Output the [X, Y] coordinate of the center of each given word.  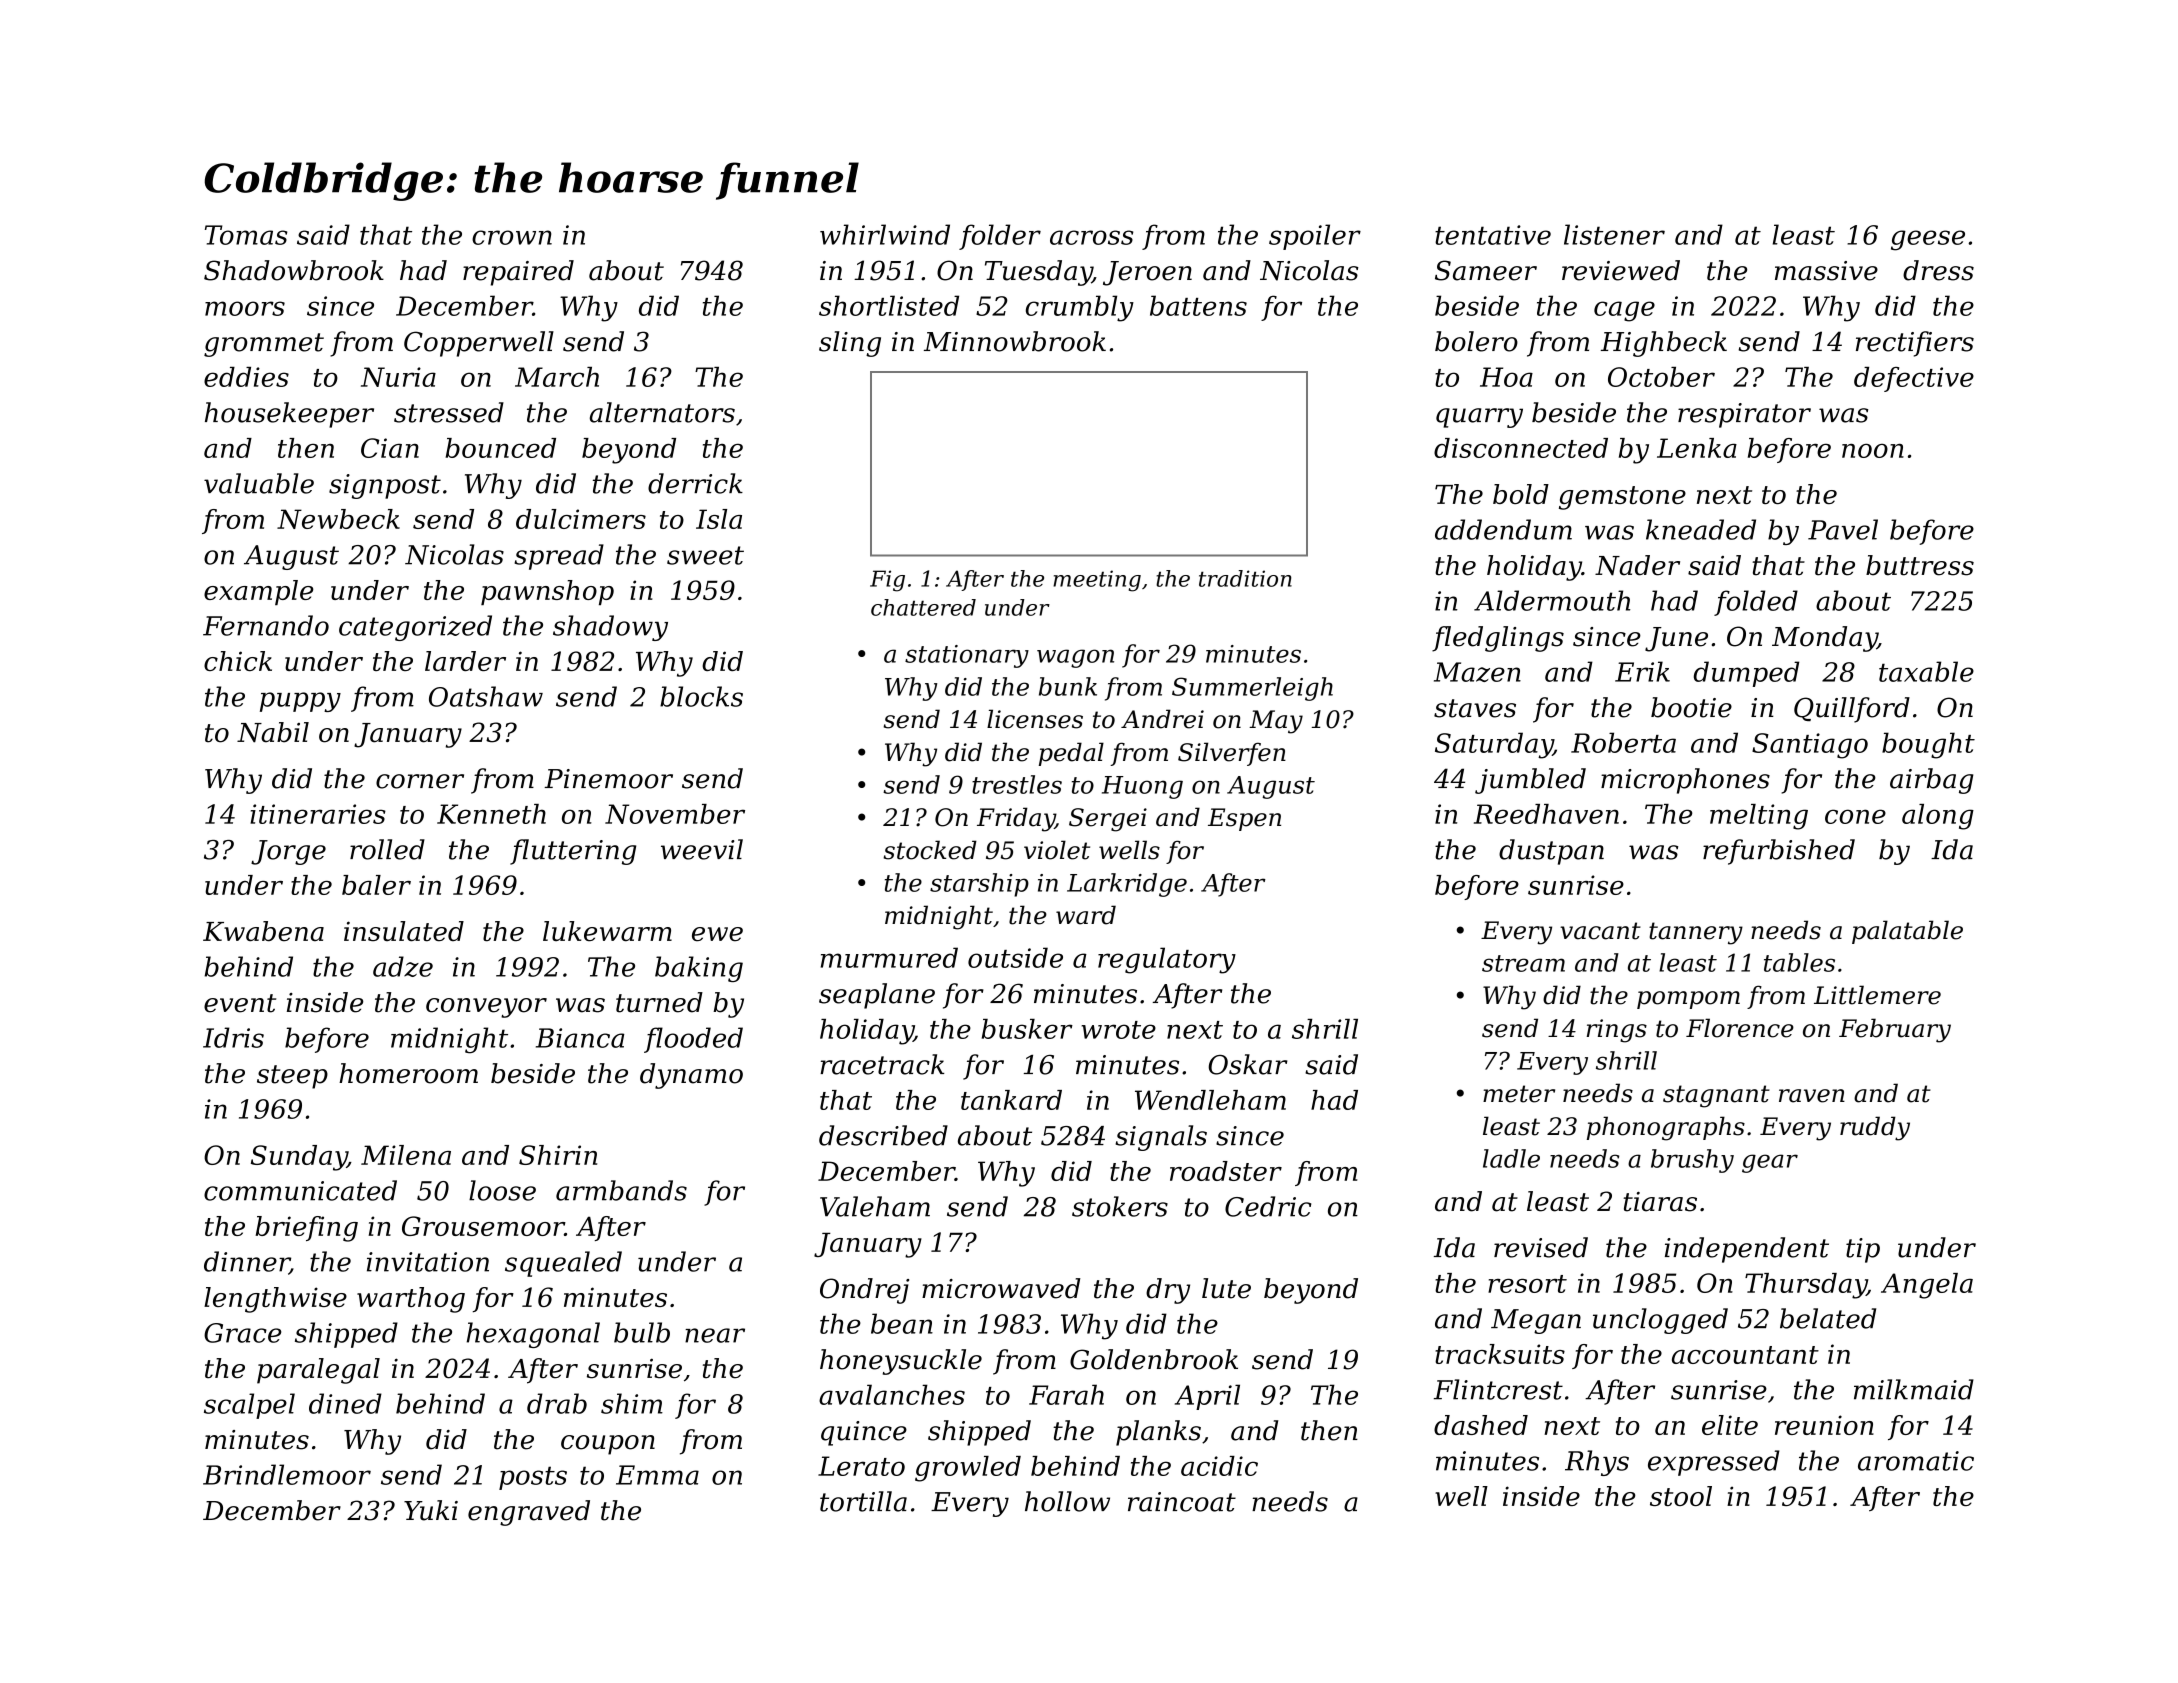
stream [1523, 963]
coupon [608, 1445]
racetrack [882, 1064]
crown [512, 237]
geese [1928, 240]
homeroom [408, 1073]
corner [420, 781]
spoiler [1315, 237]
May [1276, 722]
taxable [1926, 671]
